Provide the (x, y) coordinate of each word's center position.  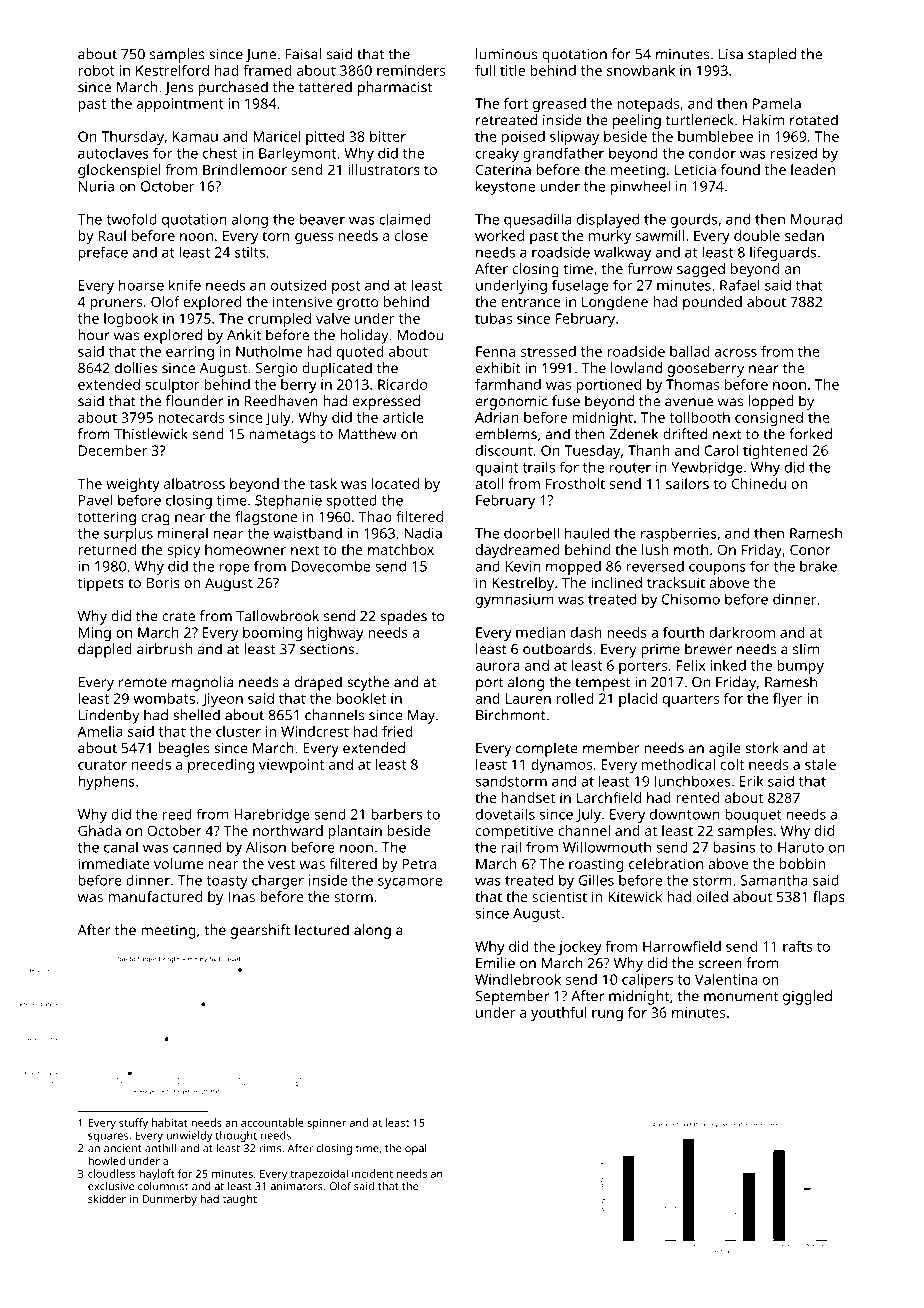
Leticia (695, 169)
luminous (506, 54)
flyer (788, 700)
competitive (515, 832)
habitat (170, 1122)
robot (96, 70)
